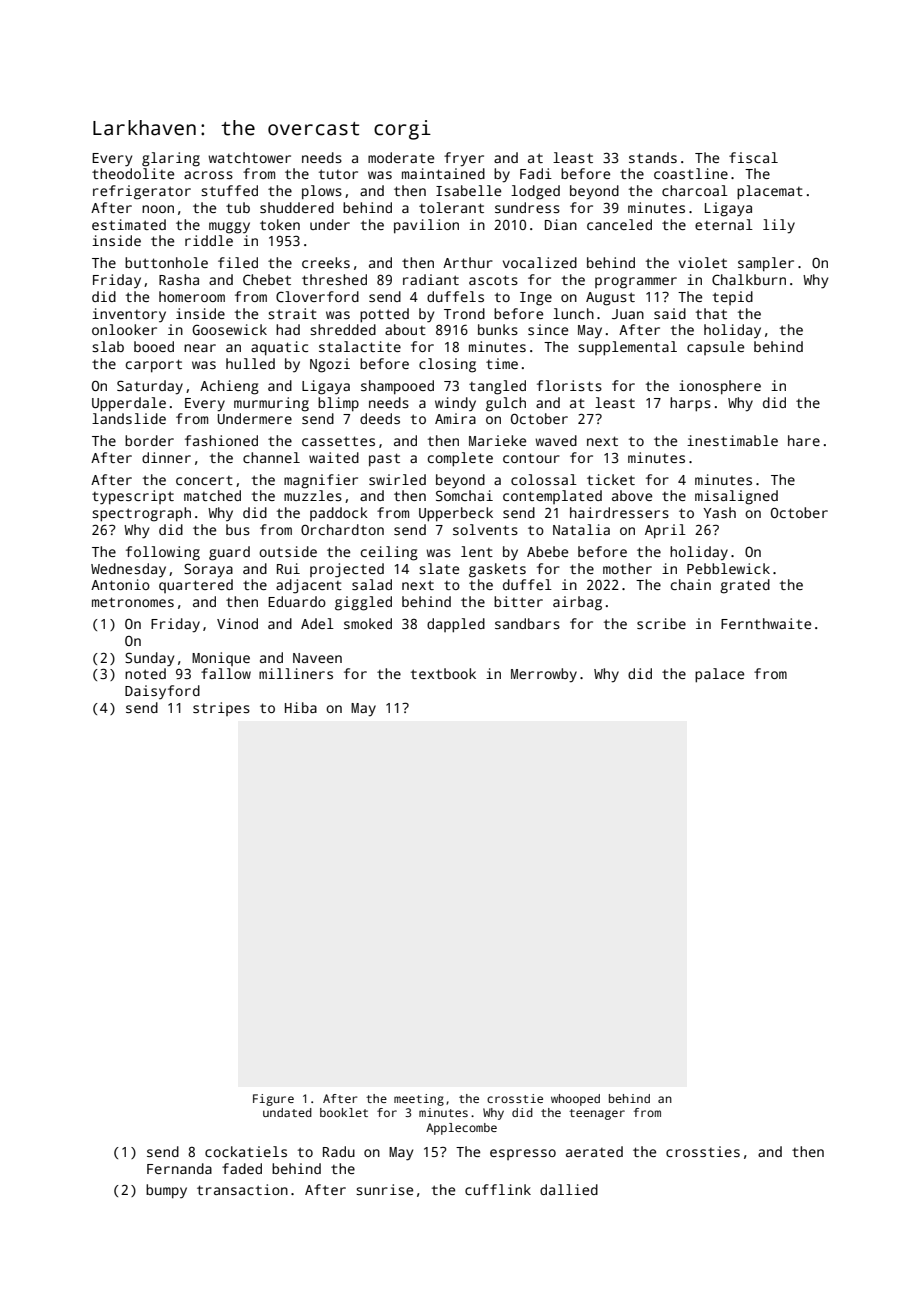  What do you see at coordinates (544, 675) in the image?
I see `Merrowby` at bounding box center [544, 675].
